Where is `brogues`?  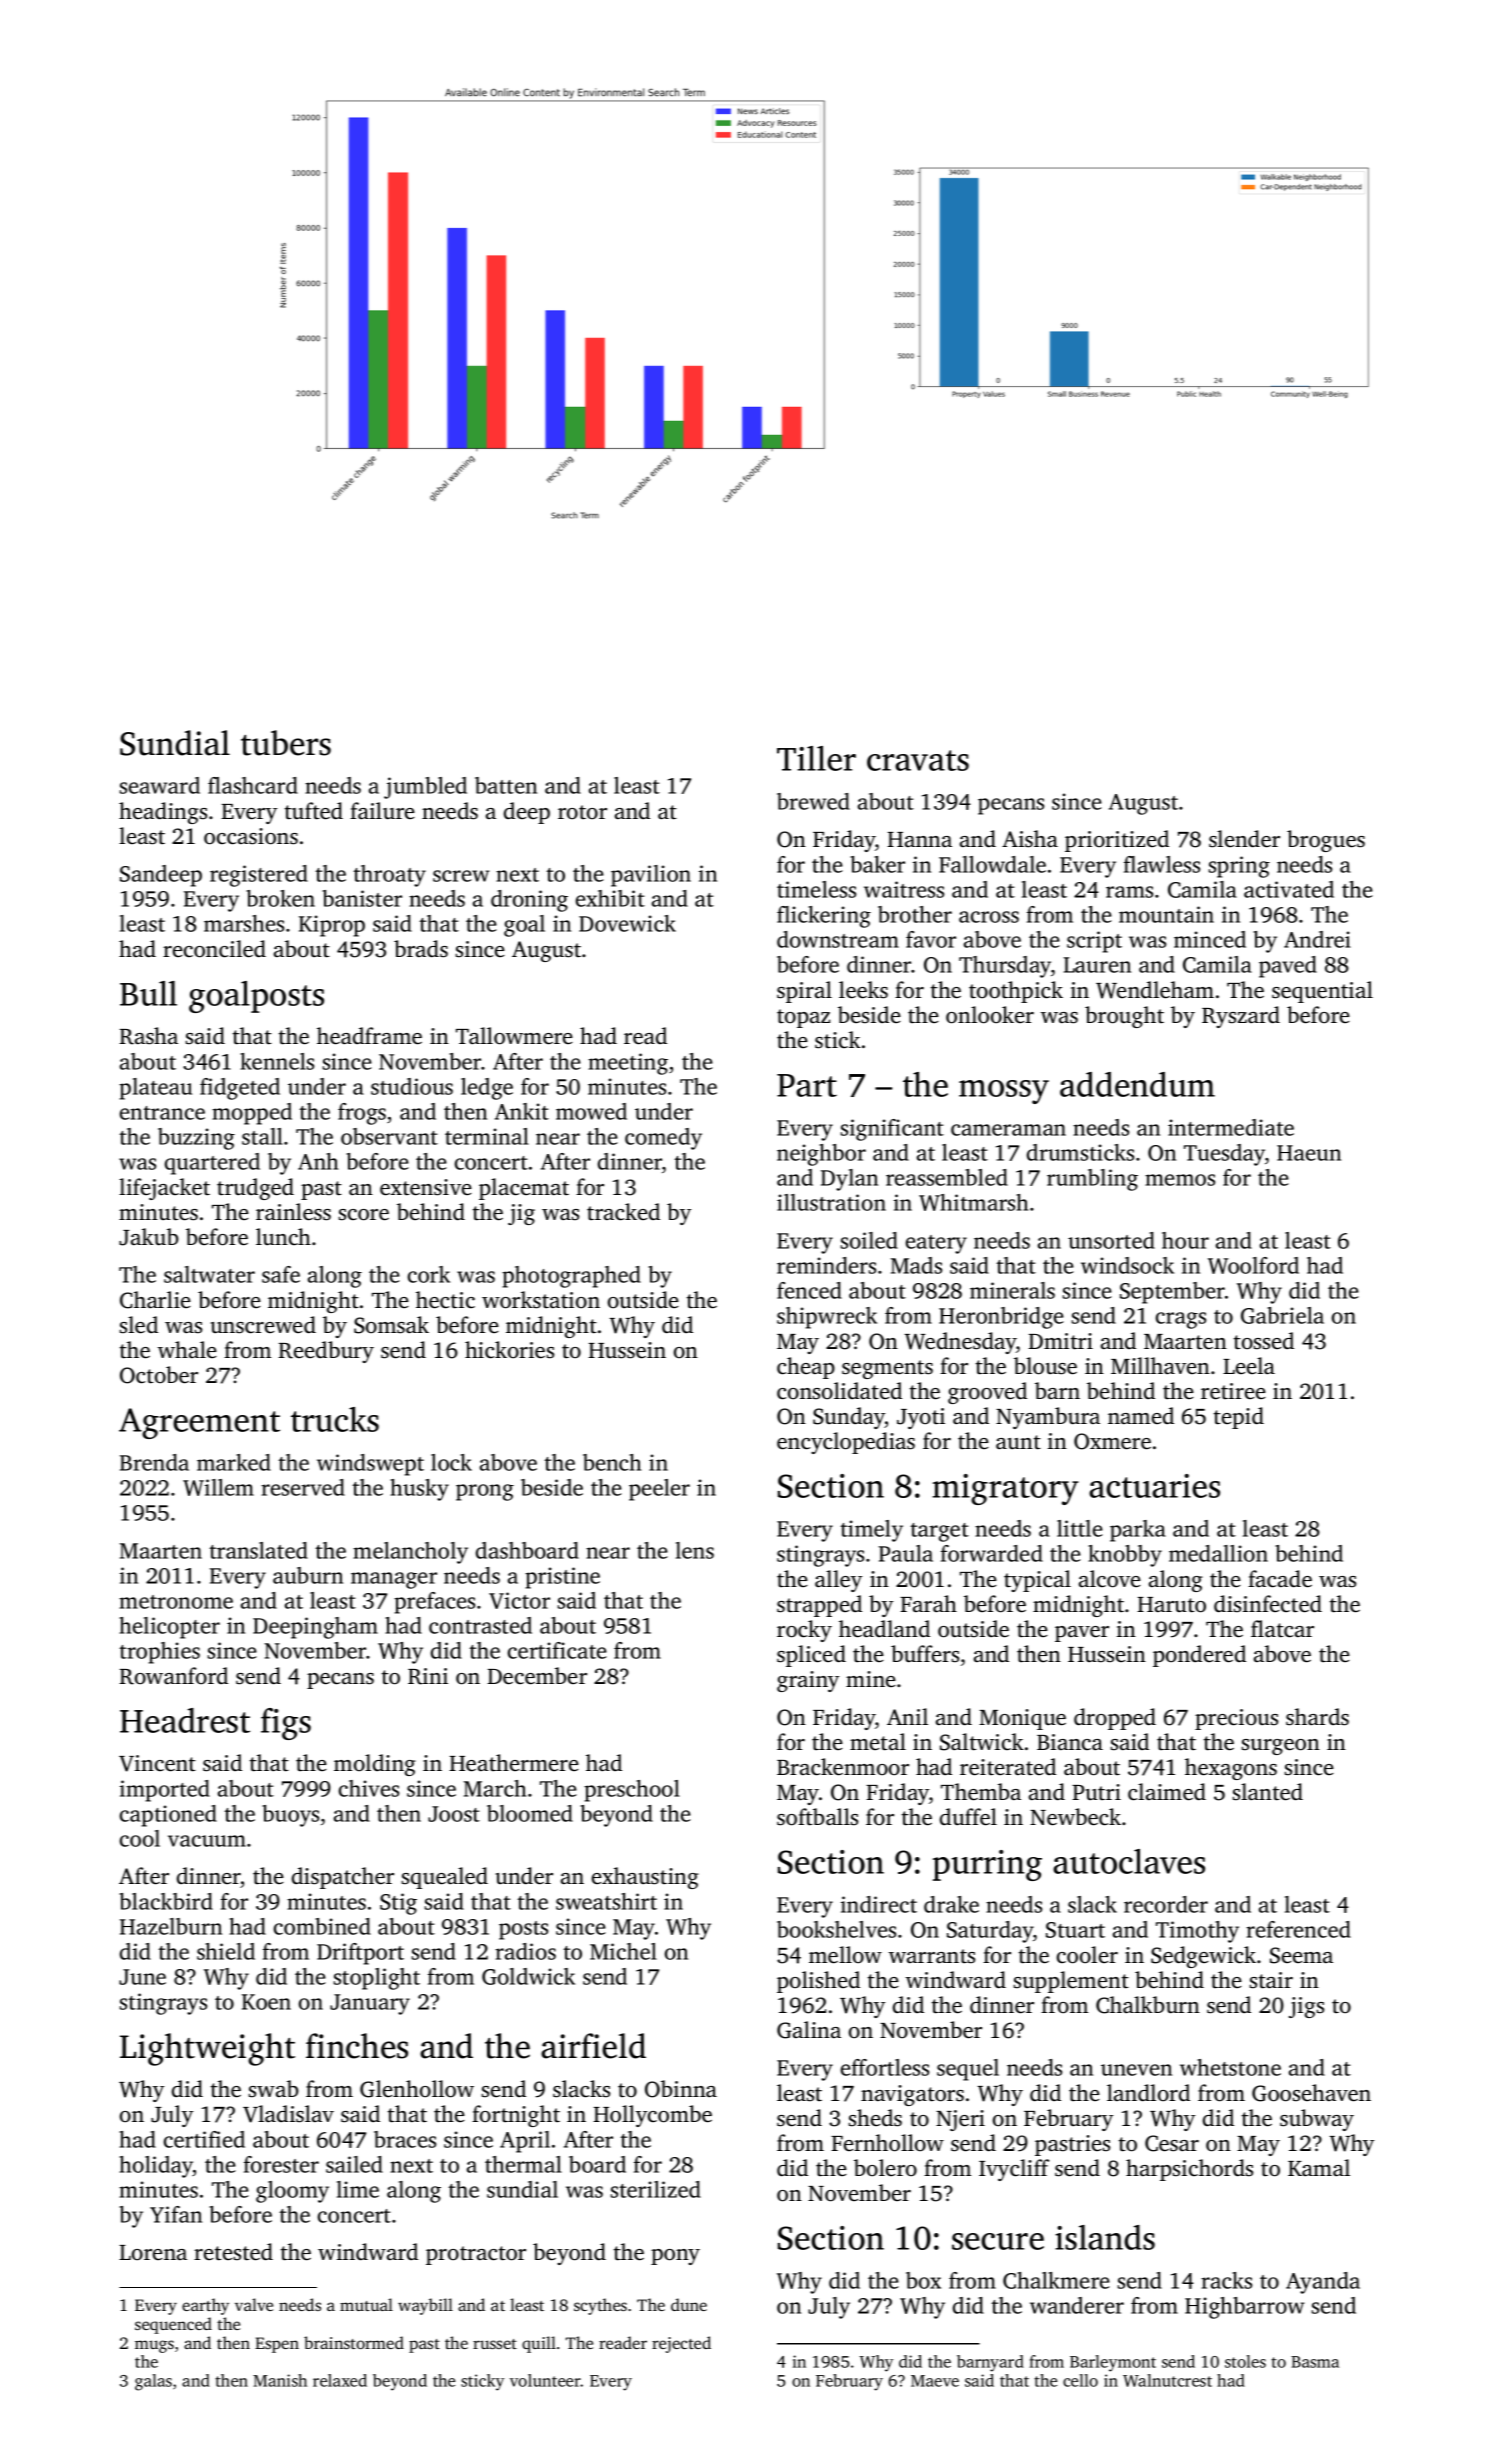 brogues is located at coordinates (1326, 841).
